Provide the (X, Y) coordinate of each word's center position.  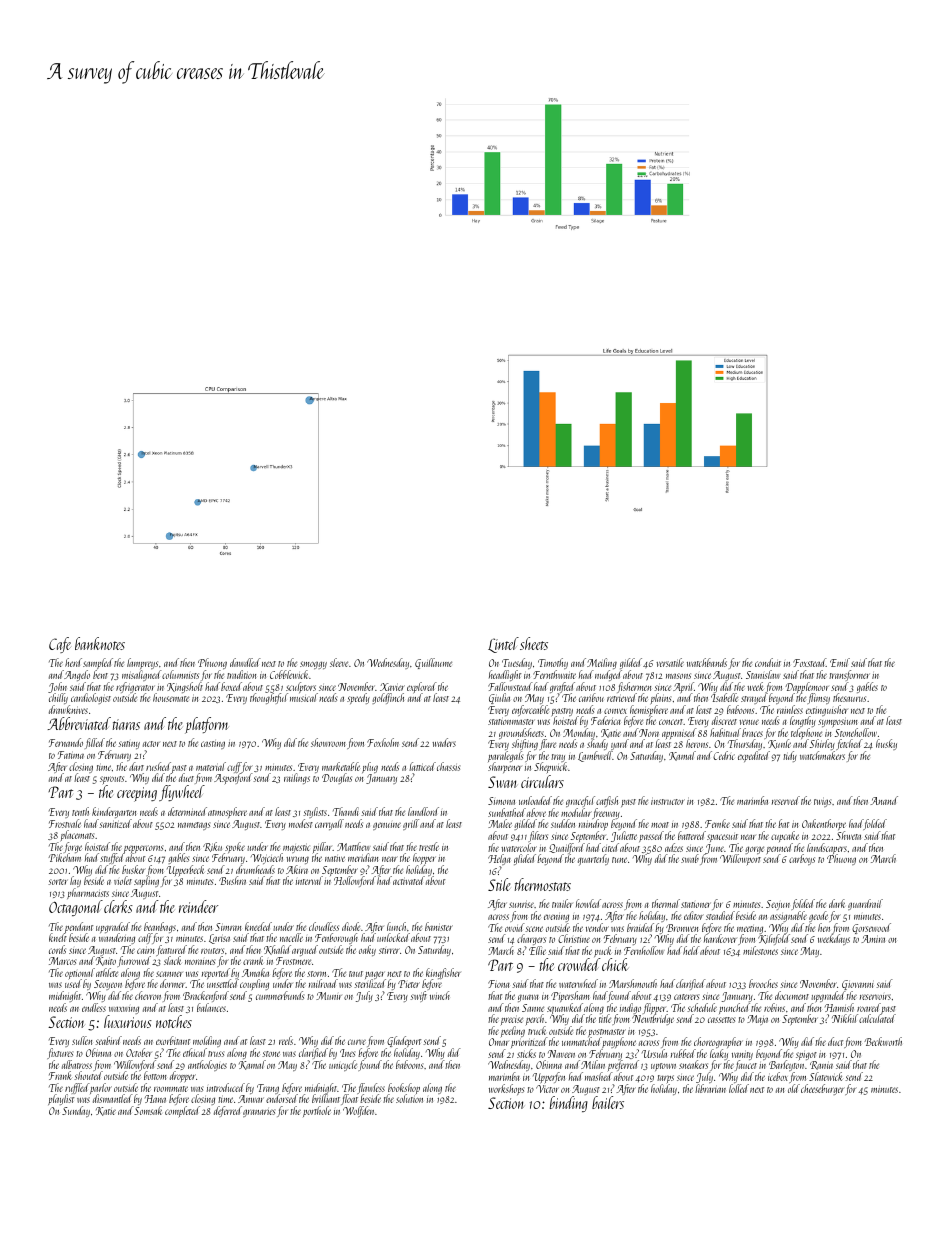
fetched (849, 744)
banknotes (100, 643)
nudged (608, 675)
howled (588, 903)
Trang (268, 1089)
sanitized (115, 823)
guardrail (865, 904)
